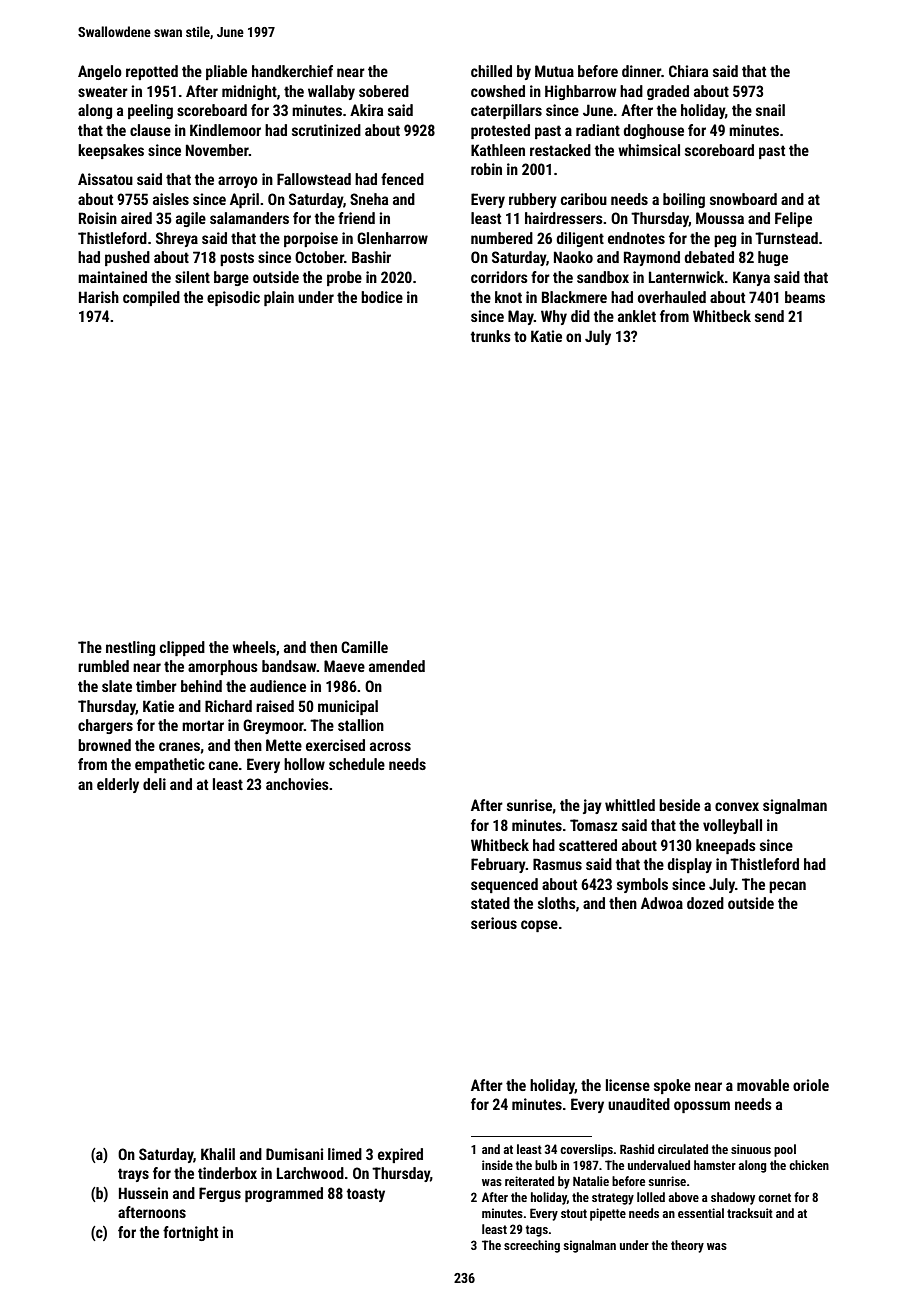  What do you see at coordinates (491, 71) in the document?
I see `chilled` at bounding box center [491, 71].
